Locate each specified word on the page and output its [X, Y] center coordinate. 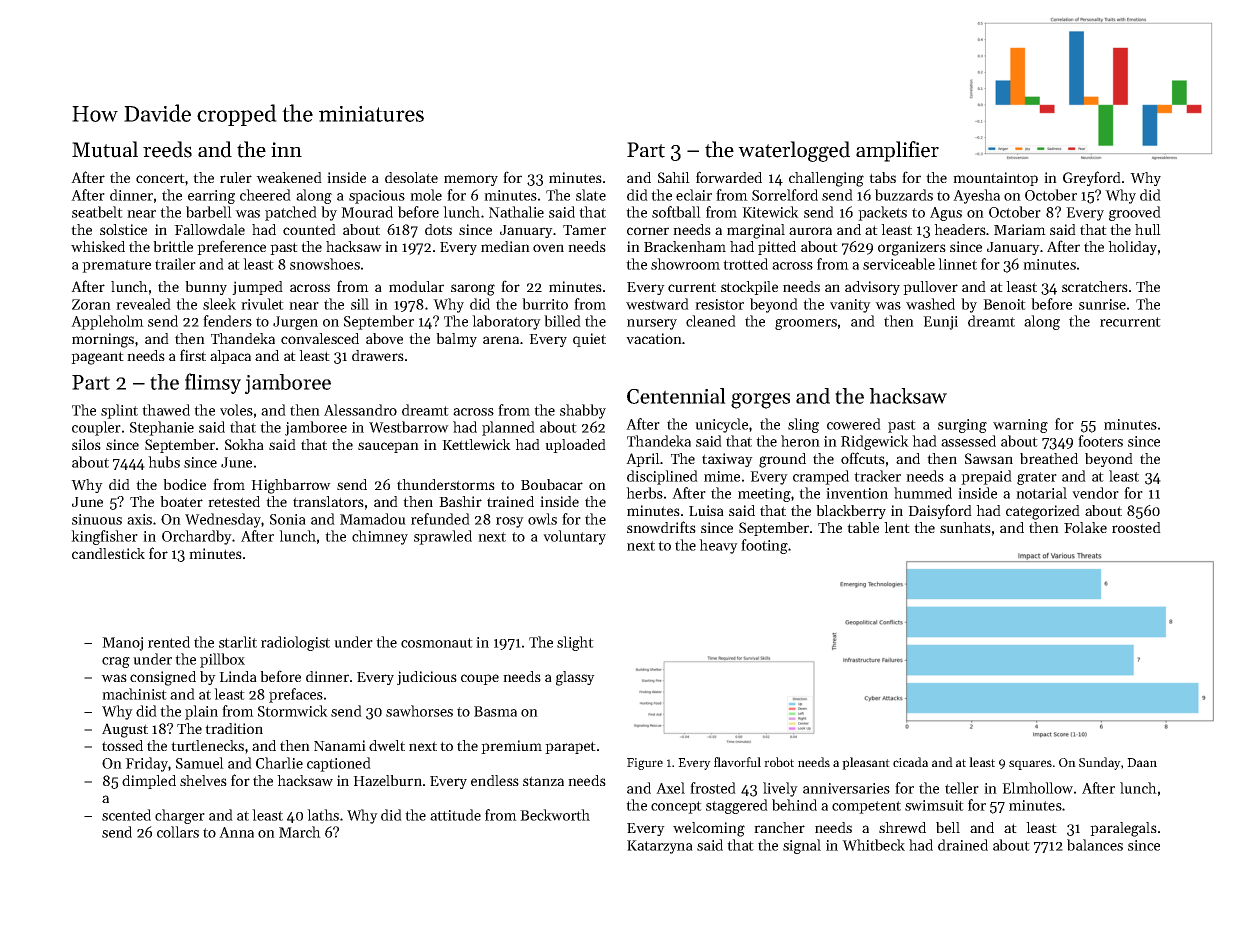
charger [180, 816]
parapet [570, 747]
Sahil [674, 177]
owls [542, 519]
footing [764, 546]
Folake [1085, 527]
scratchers [1095, 286]
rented [169, 642]
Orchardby [197, 537]
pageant [97, 358]
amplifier [897, 151]
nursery [652, 324]
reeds [167, 149]
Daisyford [940, 511]
